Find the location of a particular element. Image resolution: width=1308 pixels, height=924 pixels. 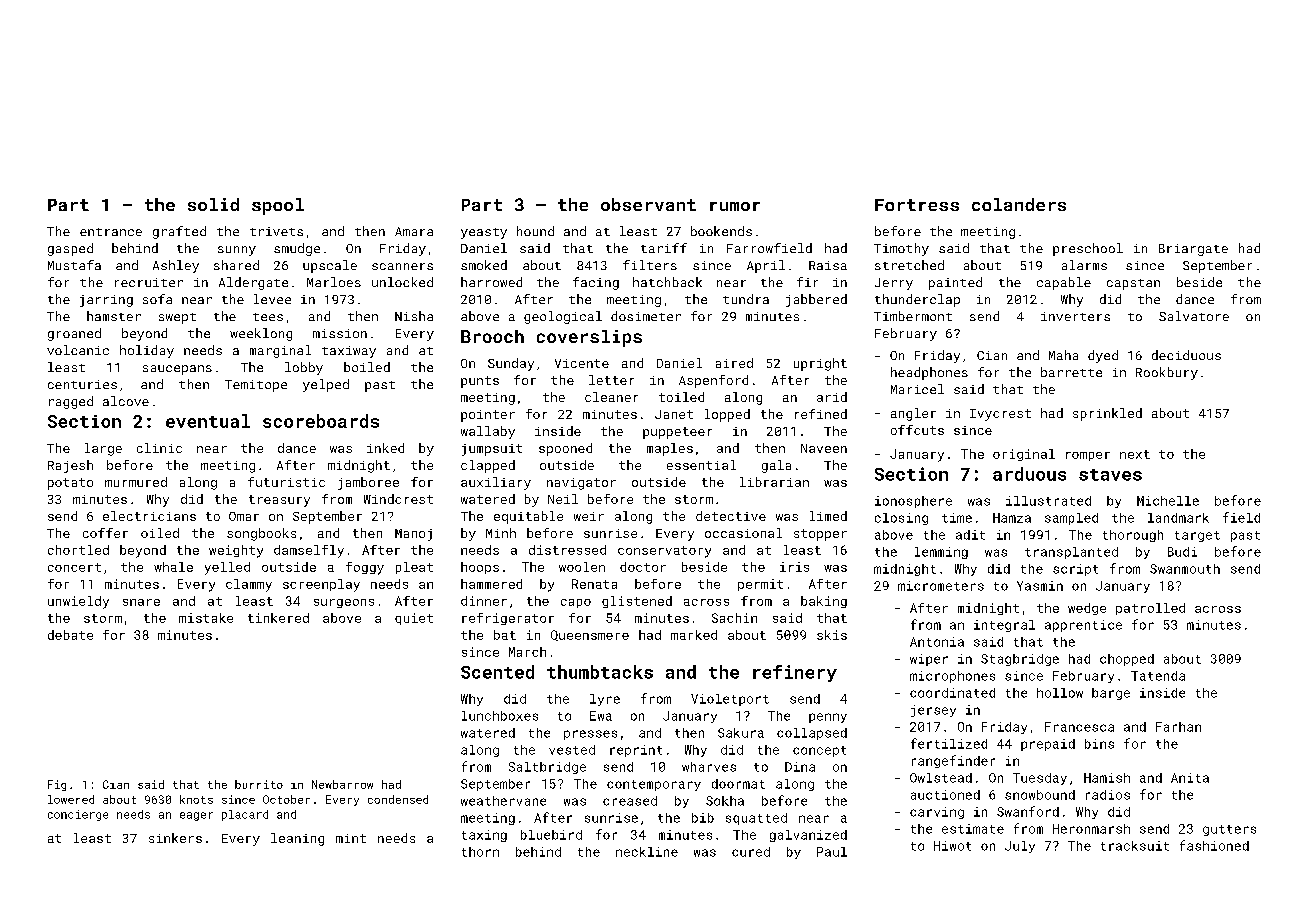

hatchback is located at coordinates (667, 282).
